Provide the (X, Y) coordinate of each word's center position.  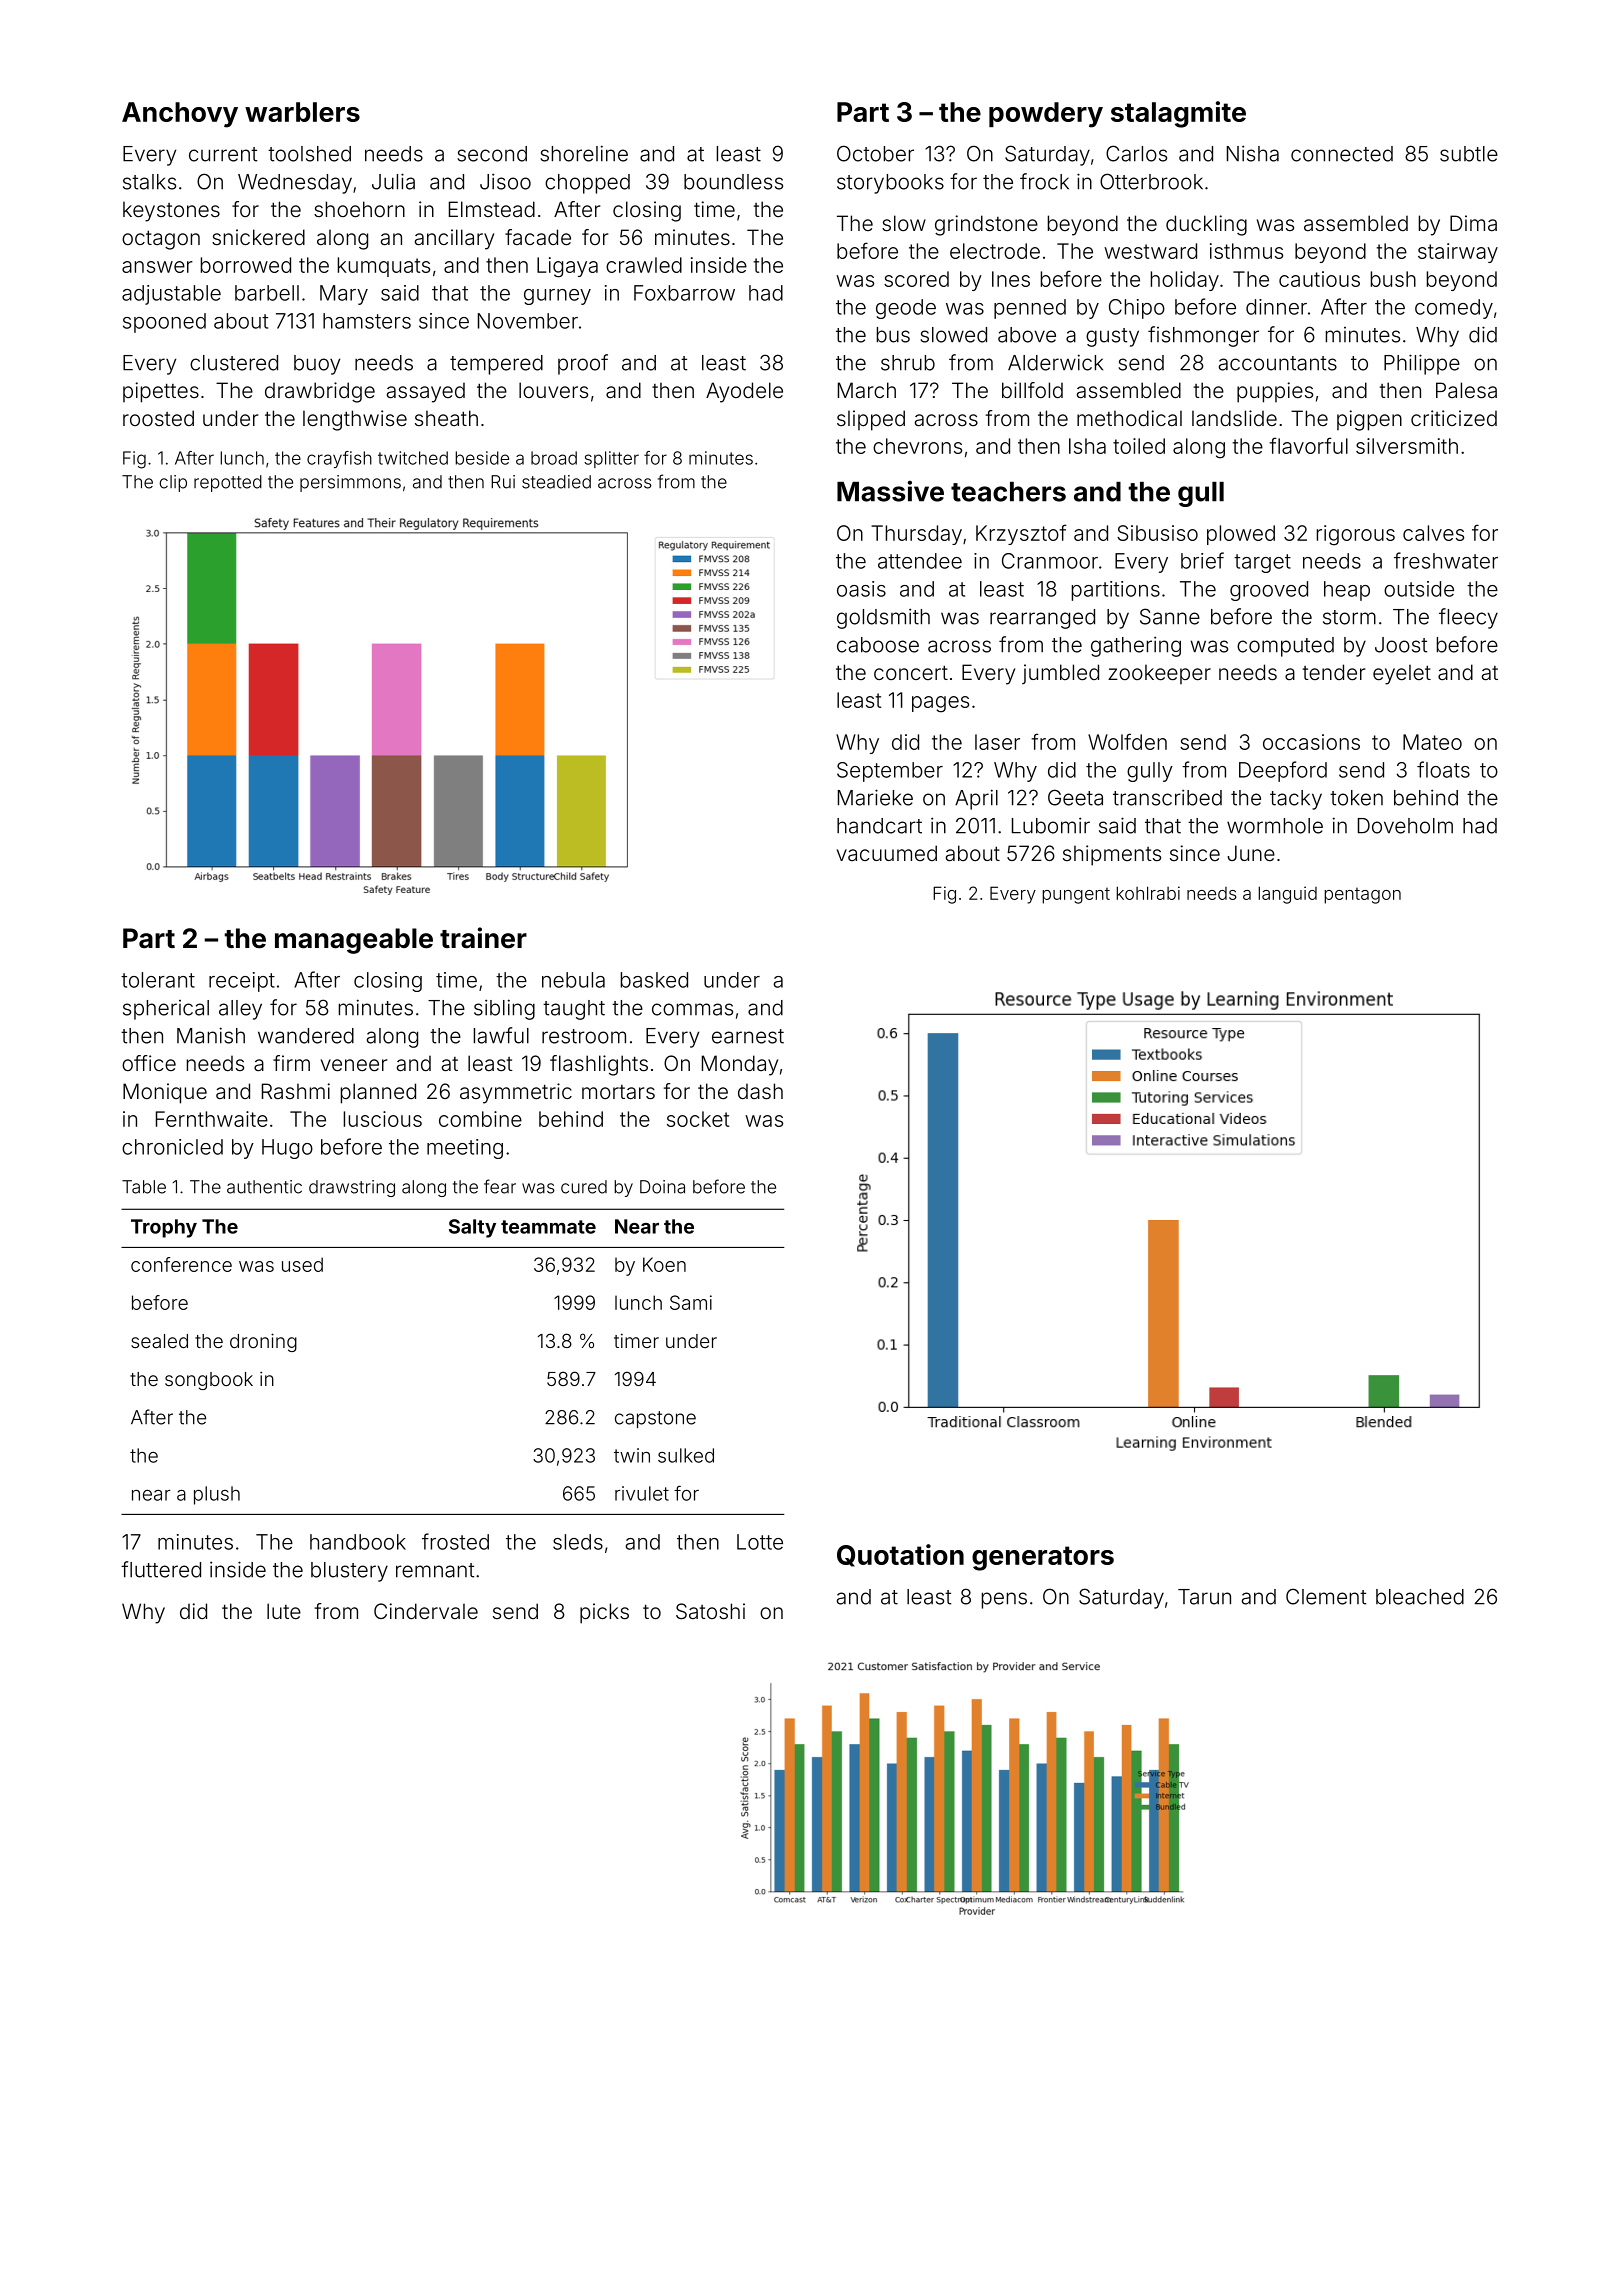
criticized (1454, 418)
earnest (748, 1036)
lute (284, 1611)
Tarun (1204, 1597)
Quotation (900, 1555)
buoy (317, 365)
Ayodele (744, 392)
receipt (242, 982)
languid (1287, 895)
